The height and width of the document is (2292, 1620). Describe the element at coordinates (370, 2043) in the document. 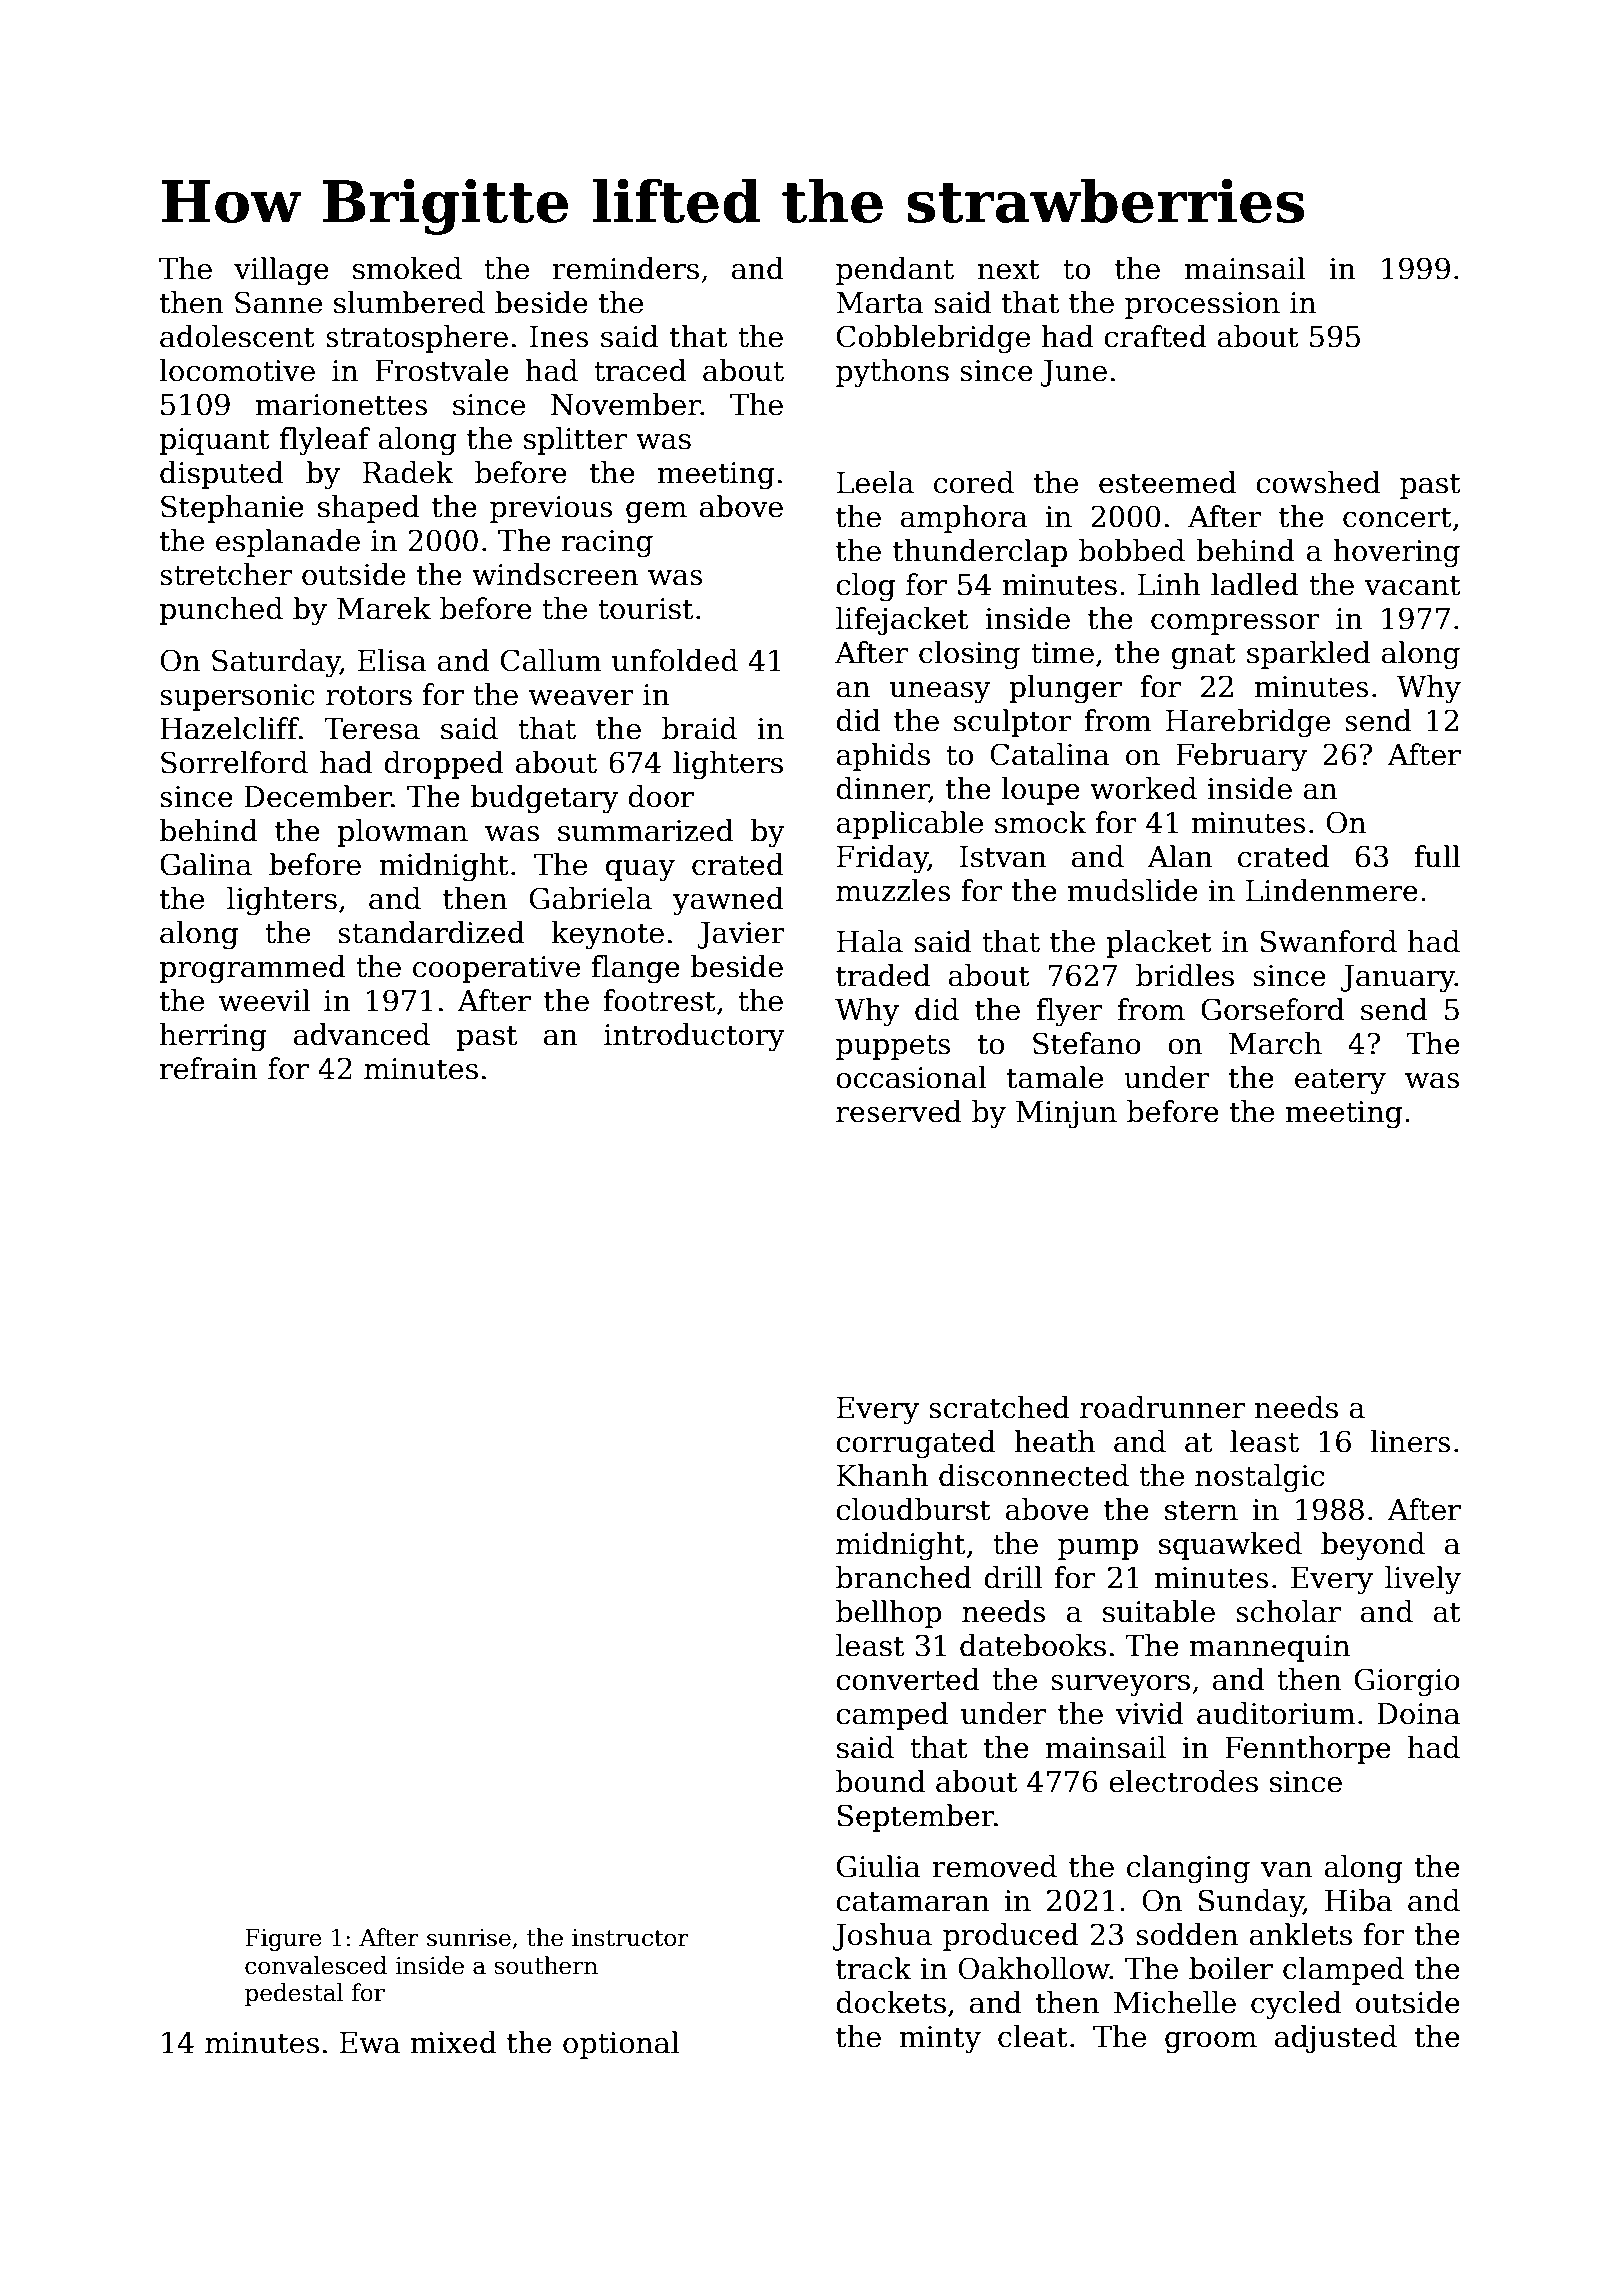

I see `Ewa` at that location.
